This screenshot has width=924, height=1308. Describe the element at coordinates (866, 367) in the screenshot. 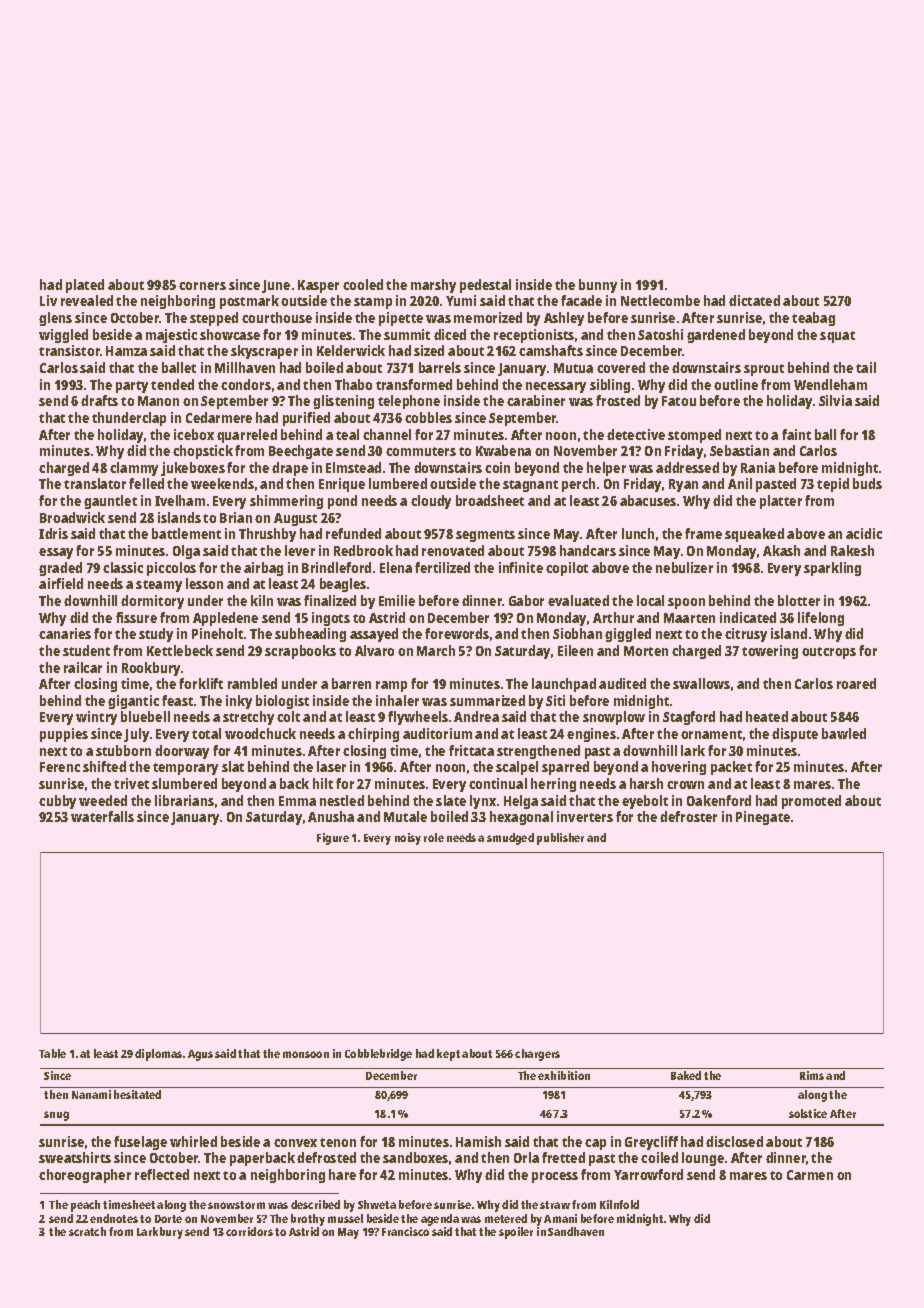

I see `tail` at that location.
